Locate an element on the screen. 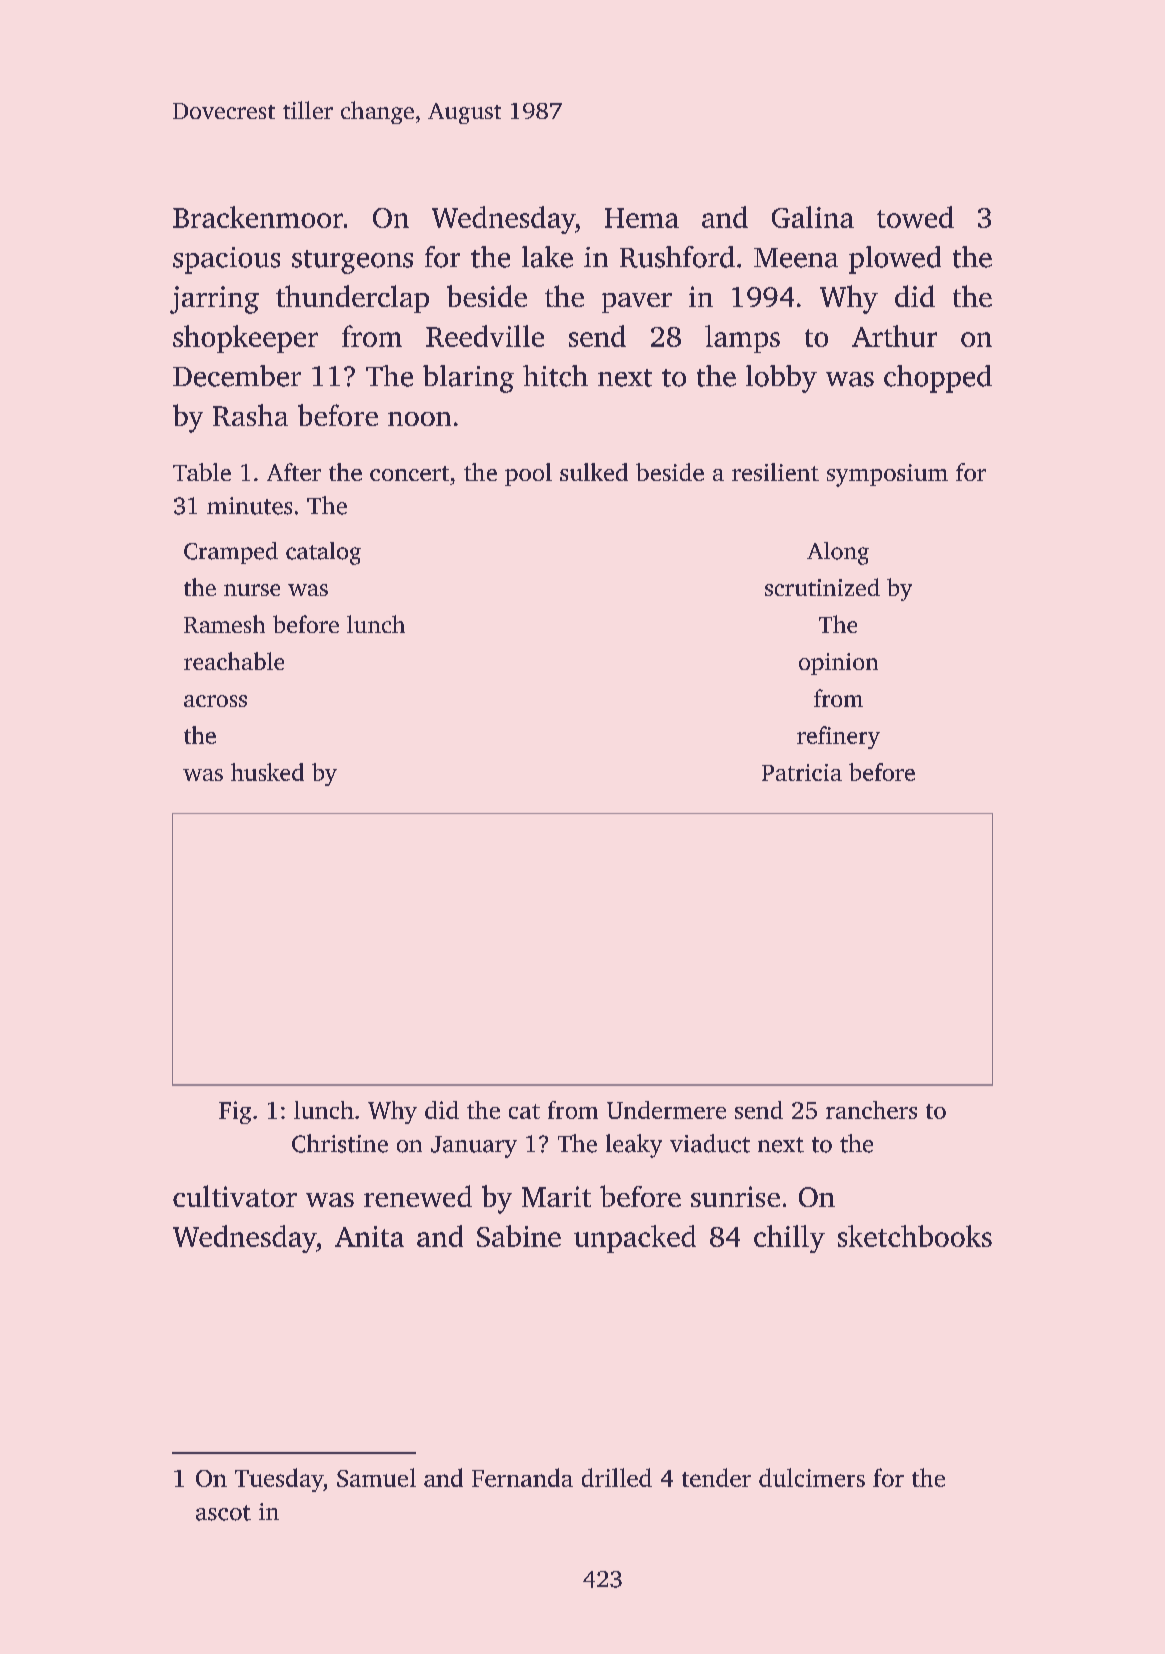 The image size is (1165, 1654). husked is located at coordinates (267, 772).
